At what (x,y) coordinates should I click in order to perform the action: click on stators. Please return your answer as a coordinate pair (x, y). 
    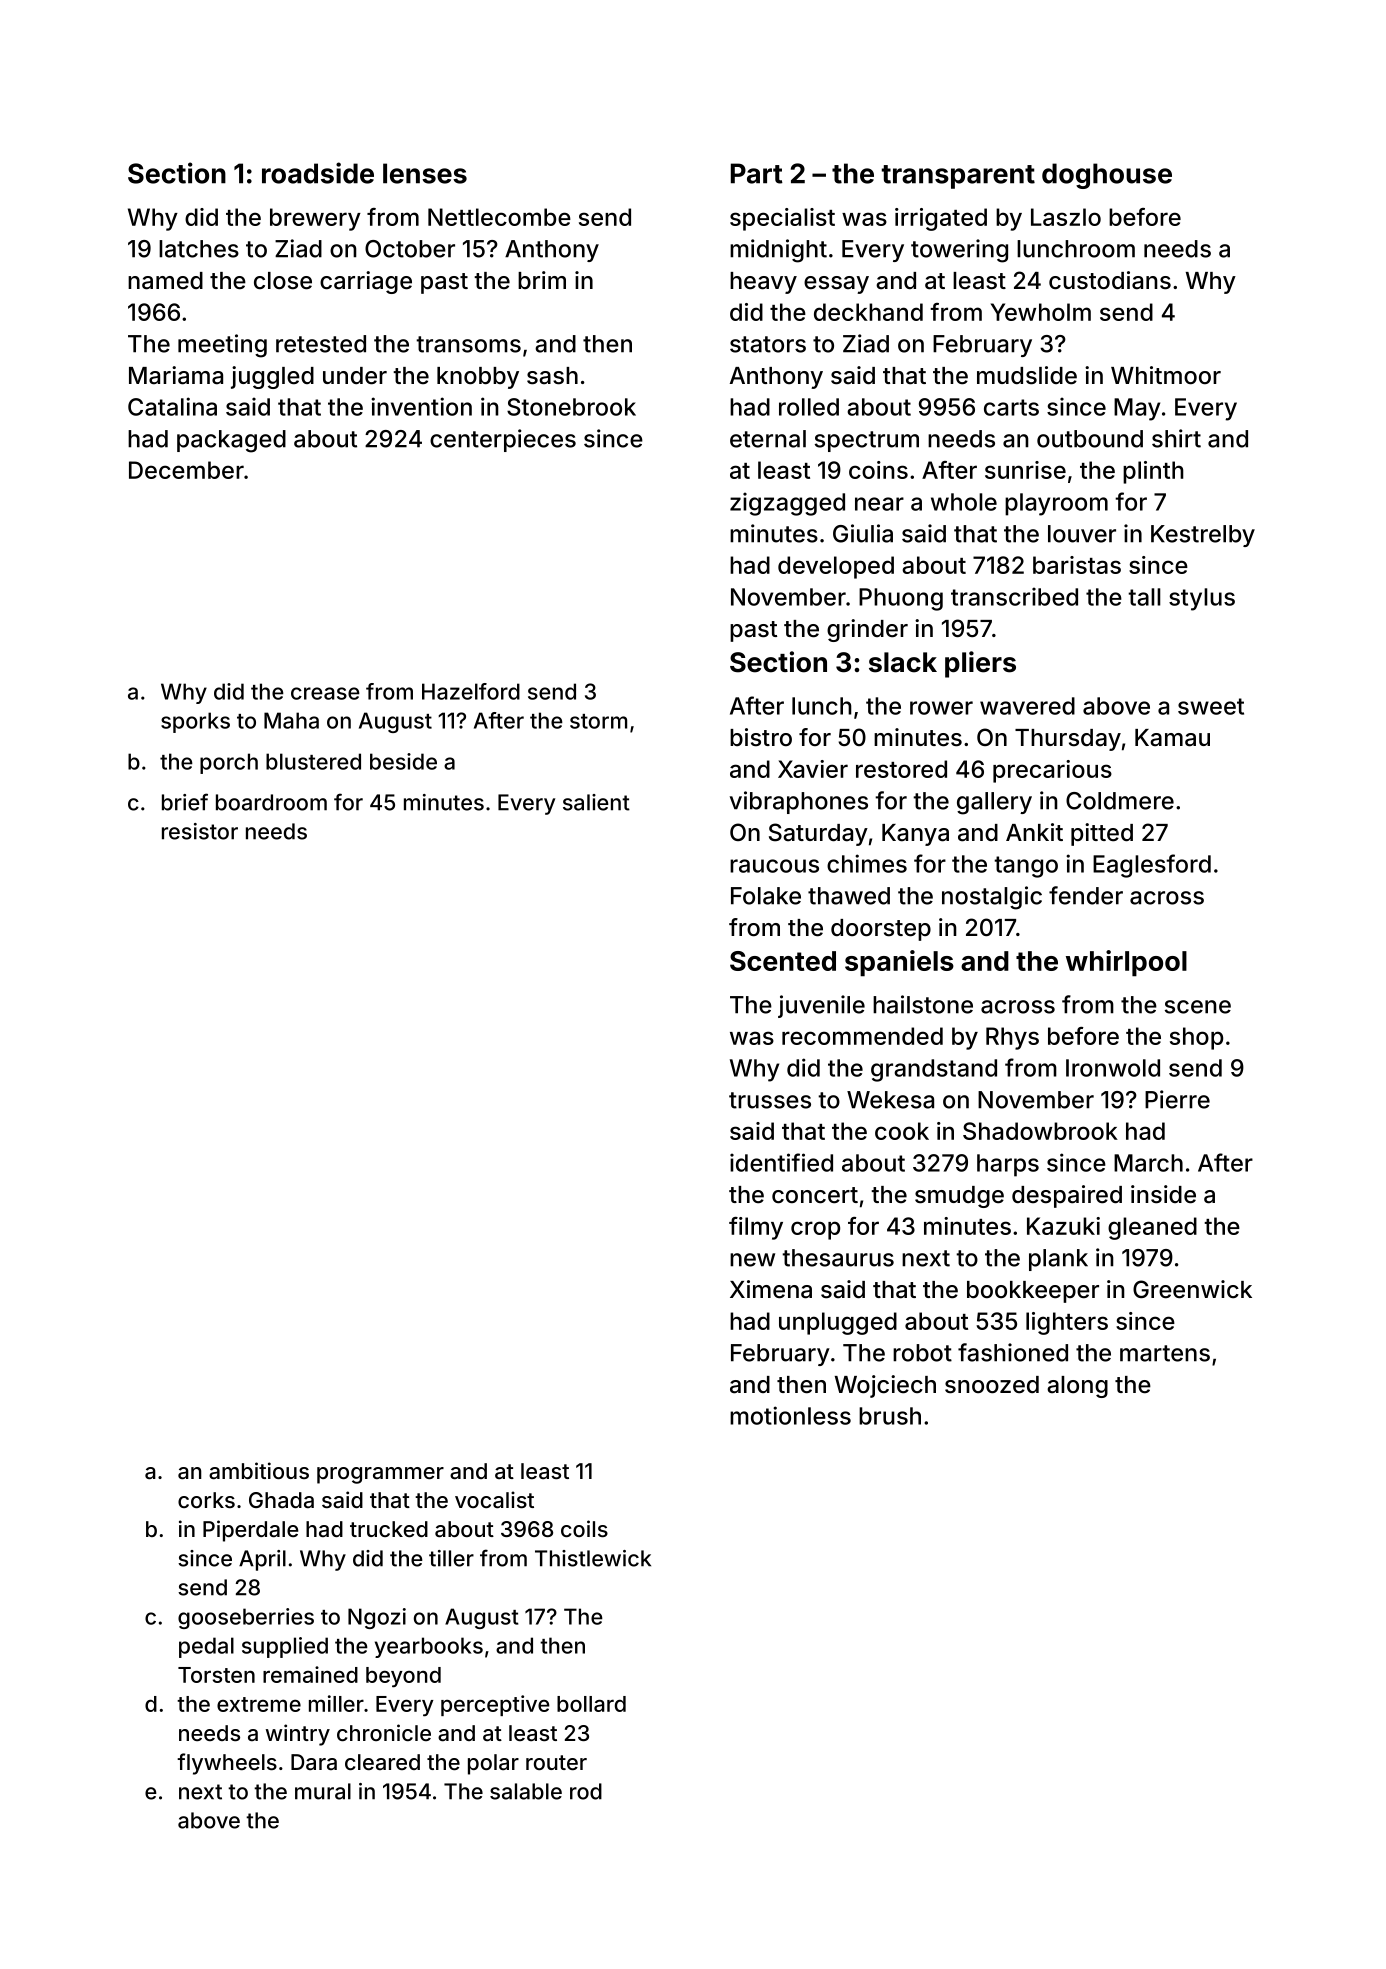
    Looking at the image, I should click on (768, 344).
